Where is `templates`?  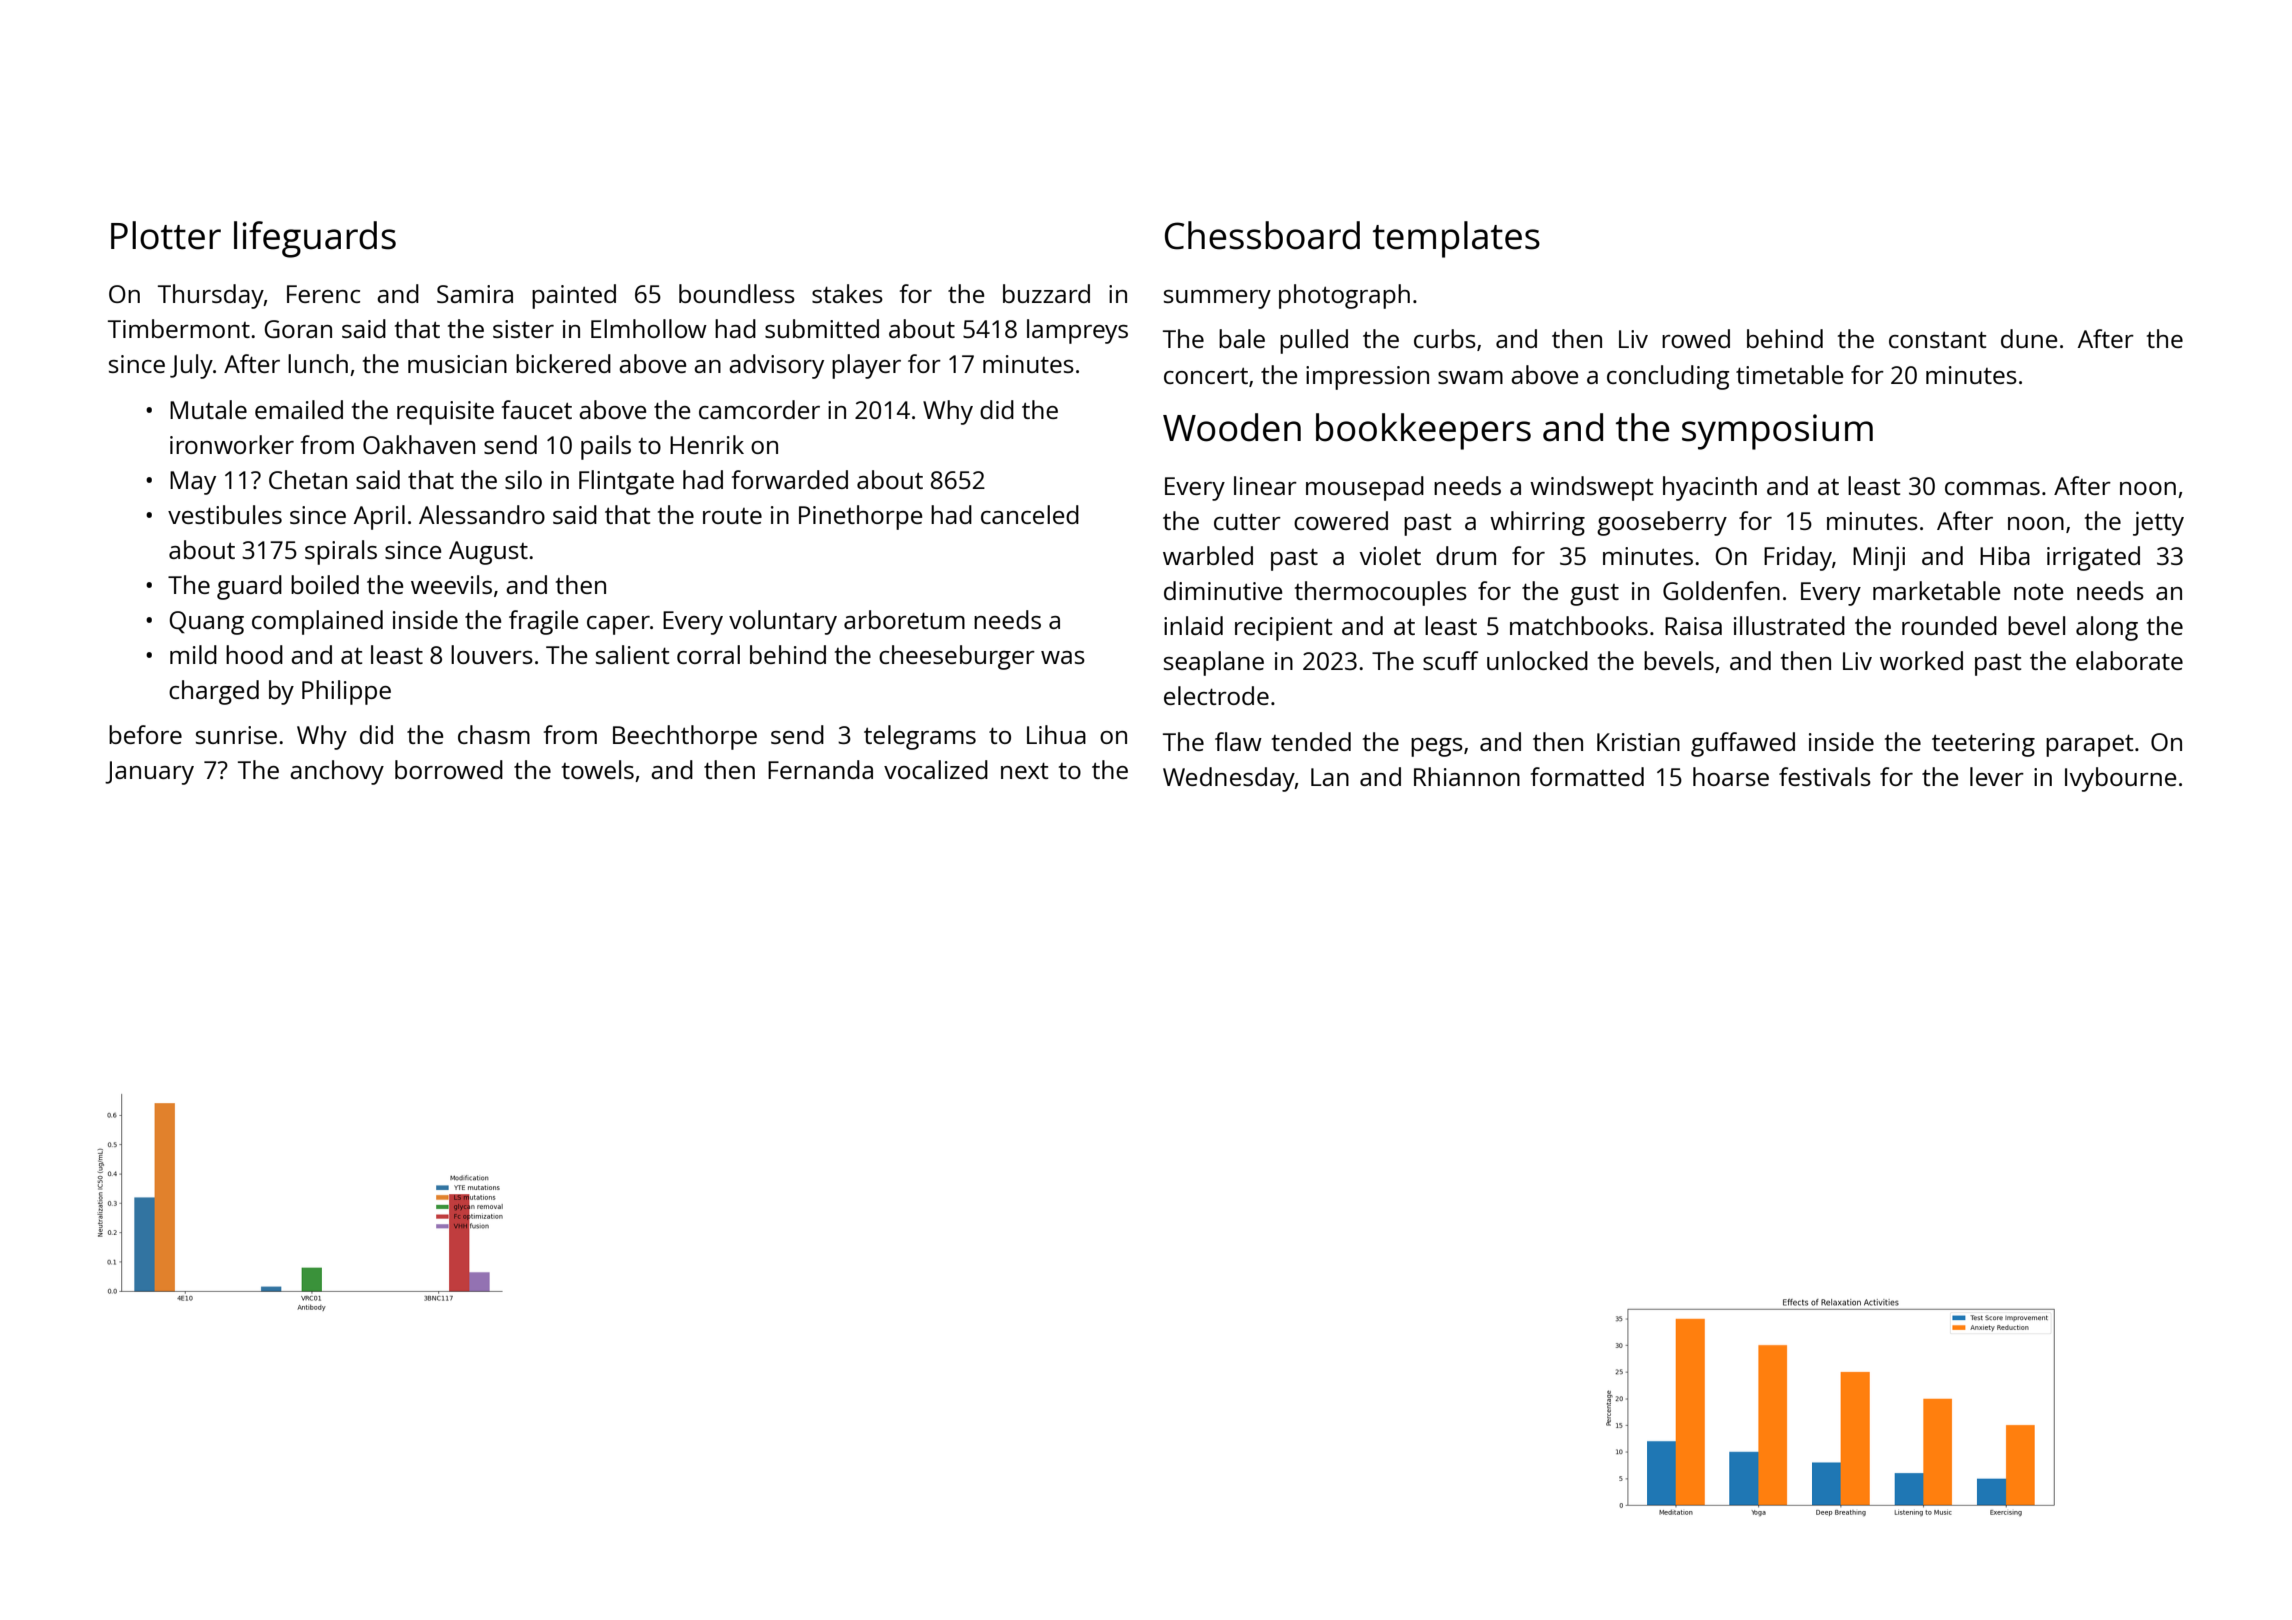 templates is located at coordinates (1456, 239).
